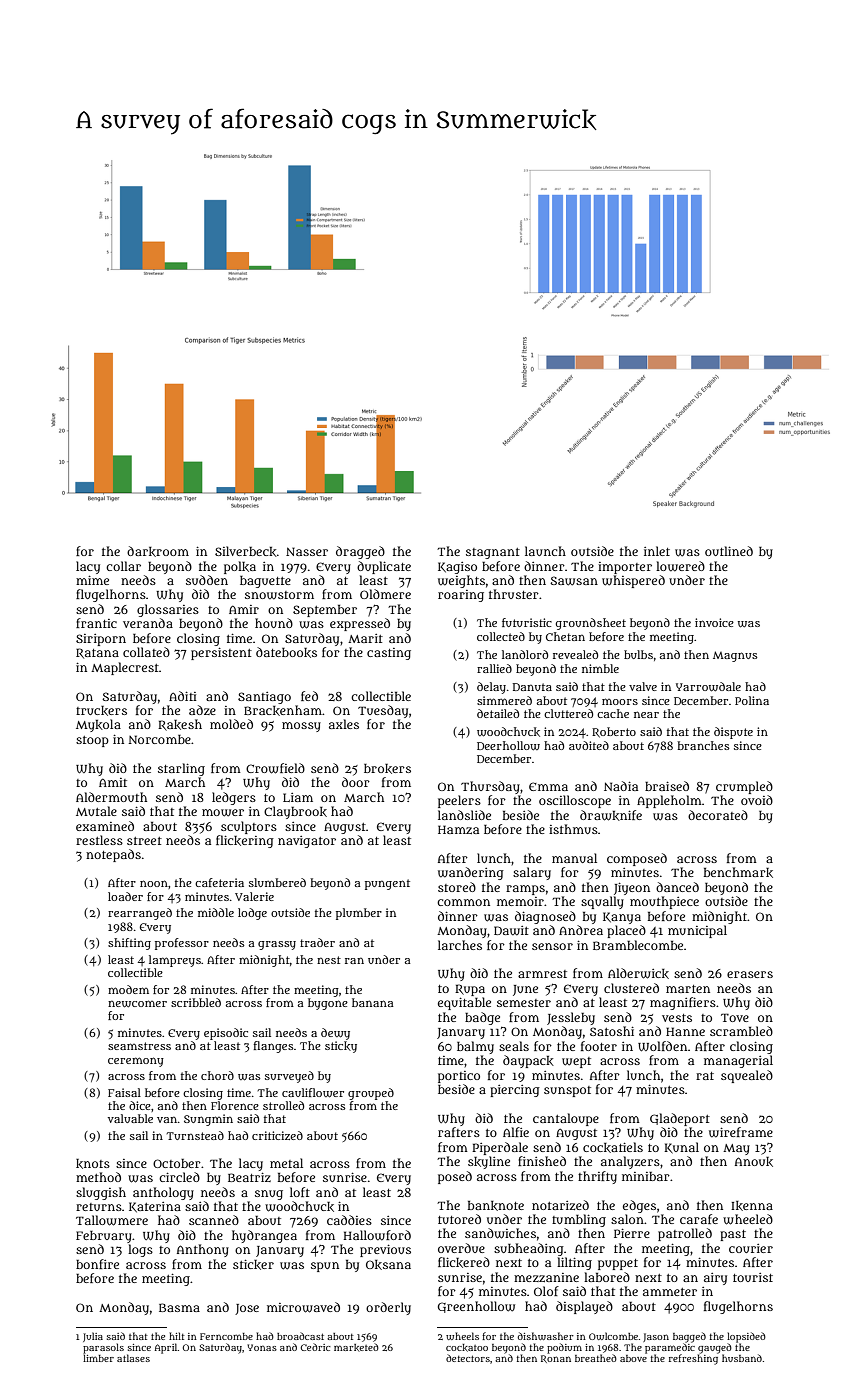  What do you see at coordinates (182, 696) in the screenshot?
I see `Aditi` at bounding box center [182, 696].
